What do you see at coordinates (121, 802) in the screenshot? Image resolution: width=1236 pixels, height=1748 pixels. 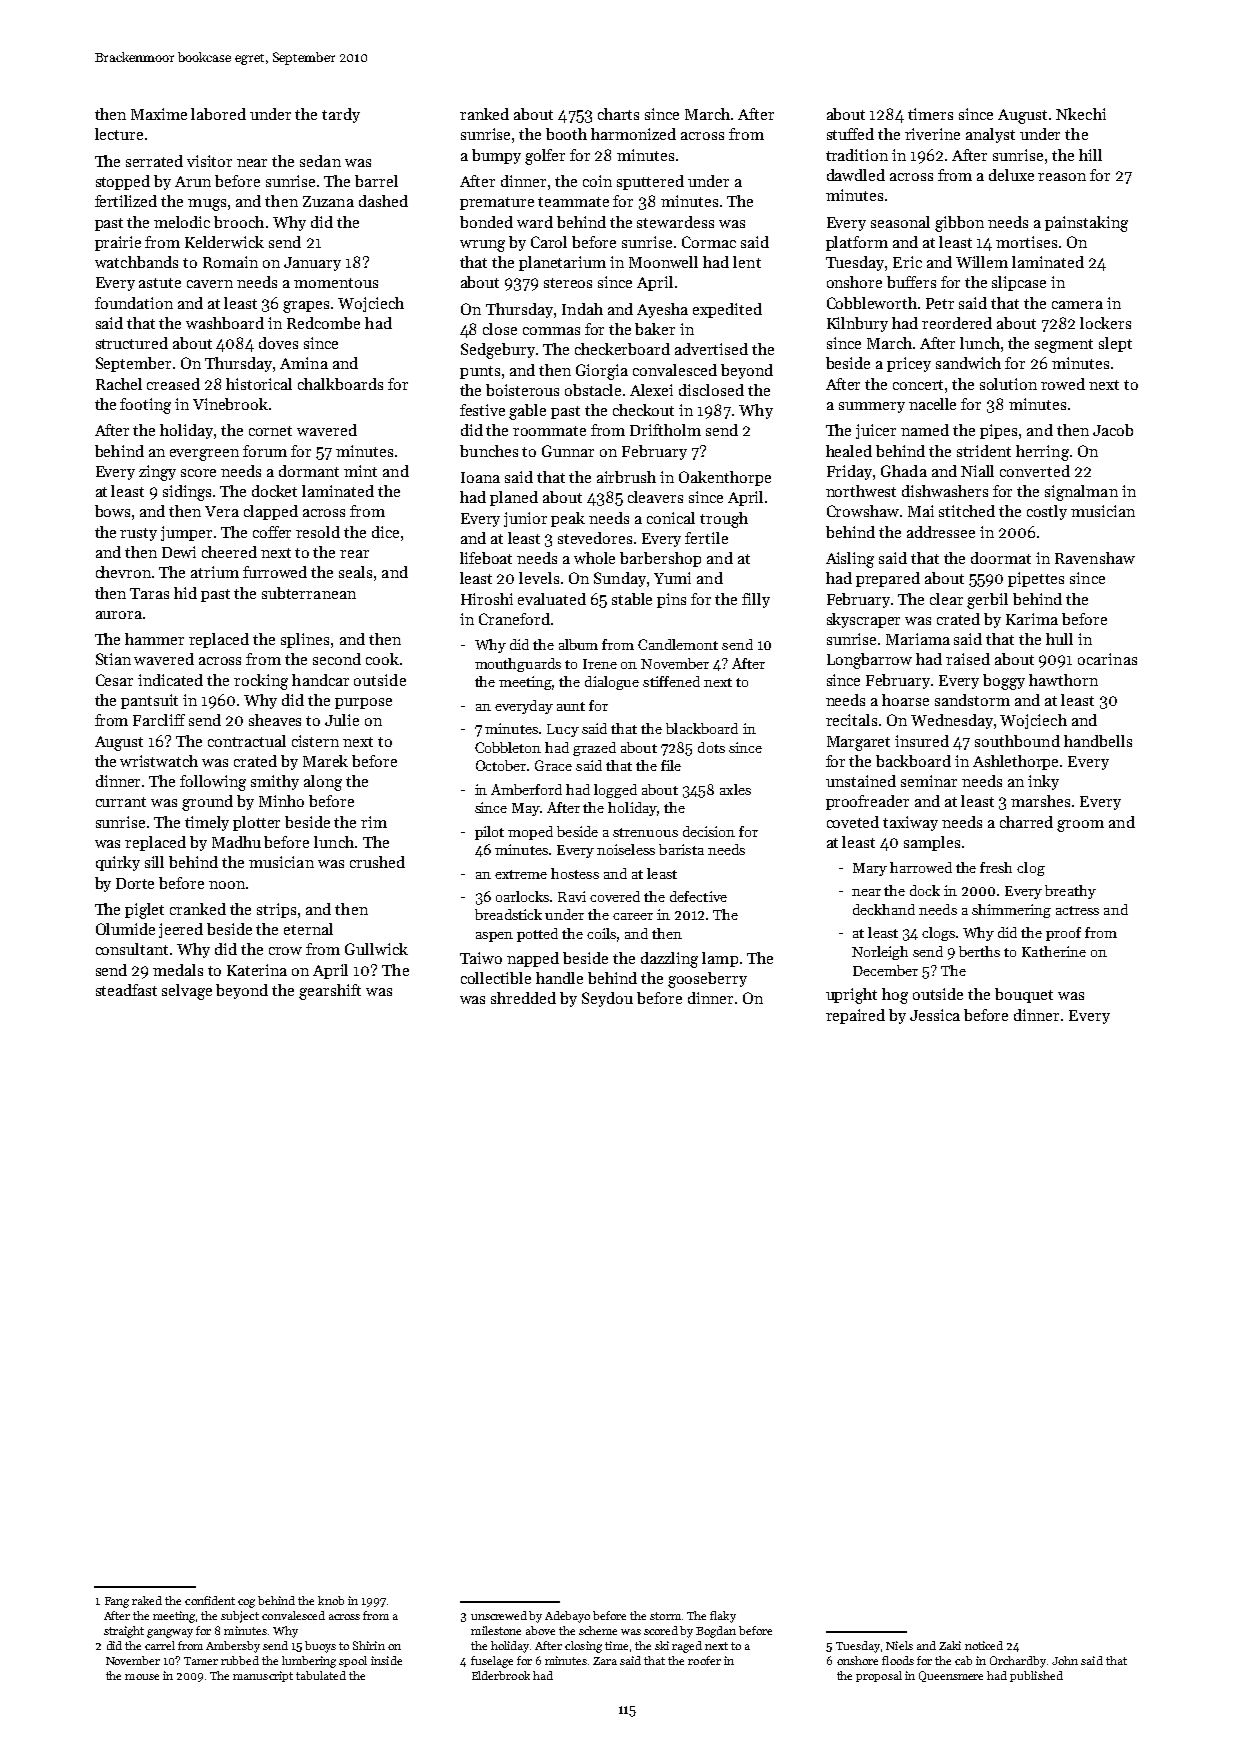 I see `currant` at bounding box center [121, 802].
